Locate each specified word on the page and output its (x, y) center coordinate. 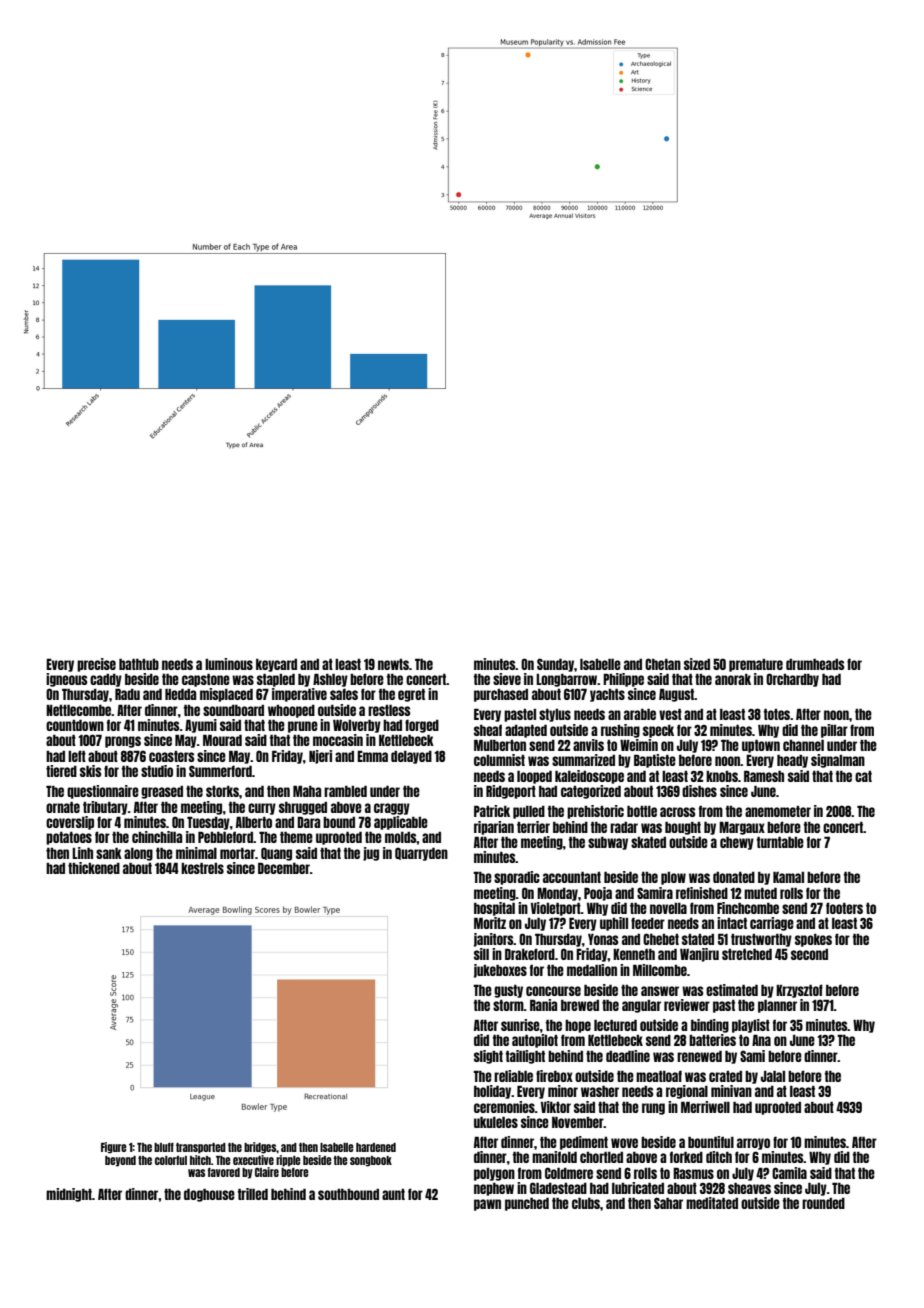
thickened (94, 868)
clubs (586, 1203)
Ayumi (201, 726)
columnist (499, 760)
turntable (780, 842)
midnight (69, 1195)
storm (508, 1005)
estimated (732, 990)
